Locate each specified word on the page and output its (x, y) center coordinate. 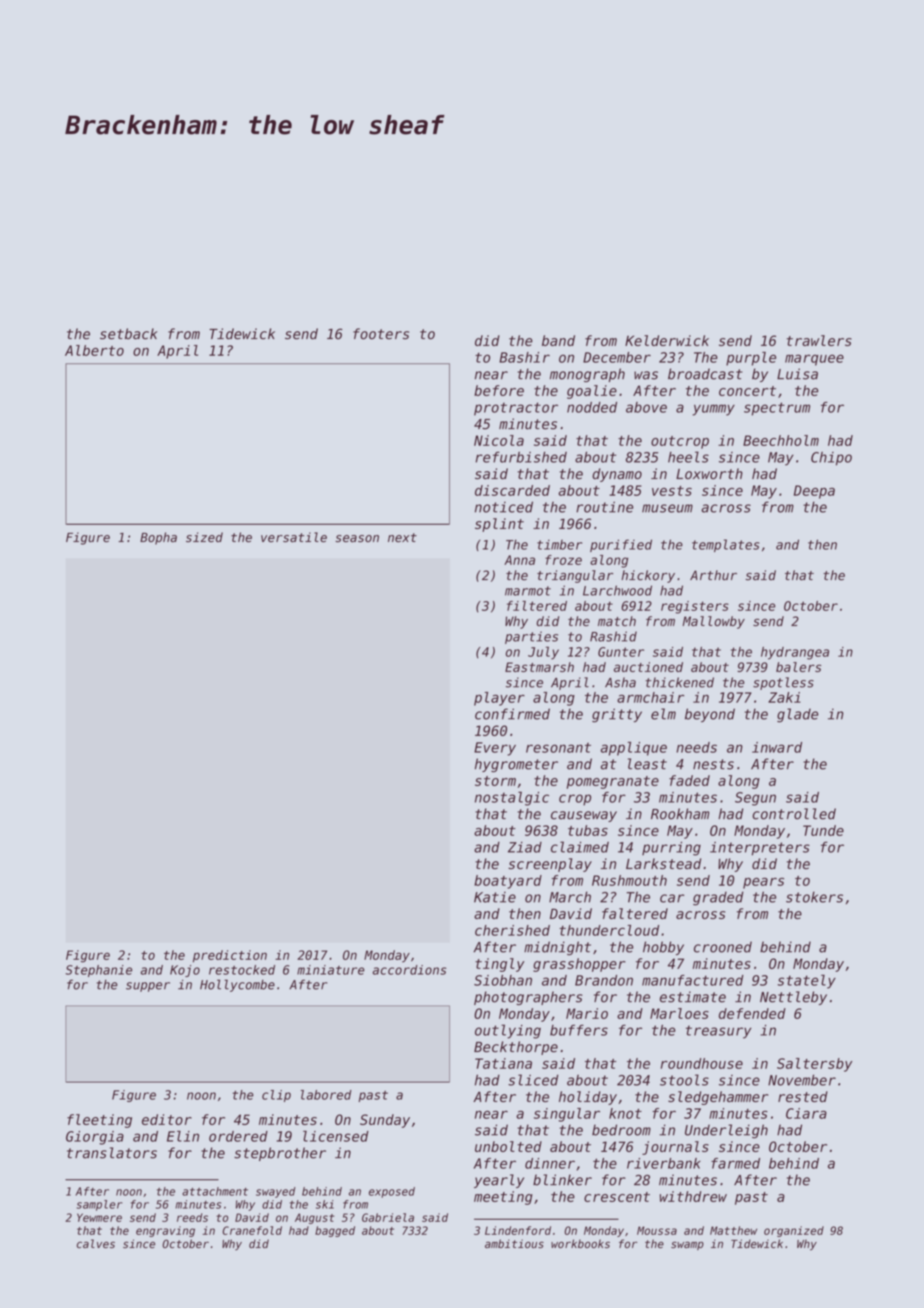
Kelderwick (667, 340)
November (802, 1080)
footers (381, 334)
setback (129, 334)
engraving (165, 1231)
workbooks (580, 1244)
